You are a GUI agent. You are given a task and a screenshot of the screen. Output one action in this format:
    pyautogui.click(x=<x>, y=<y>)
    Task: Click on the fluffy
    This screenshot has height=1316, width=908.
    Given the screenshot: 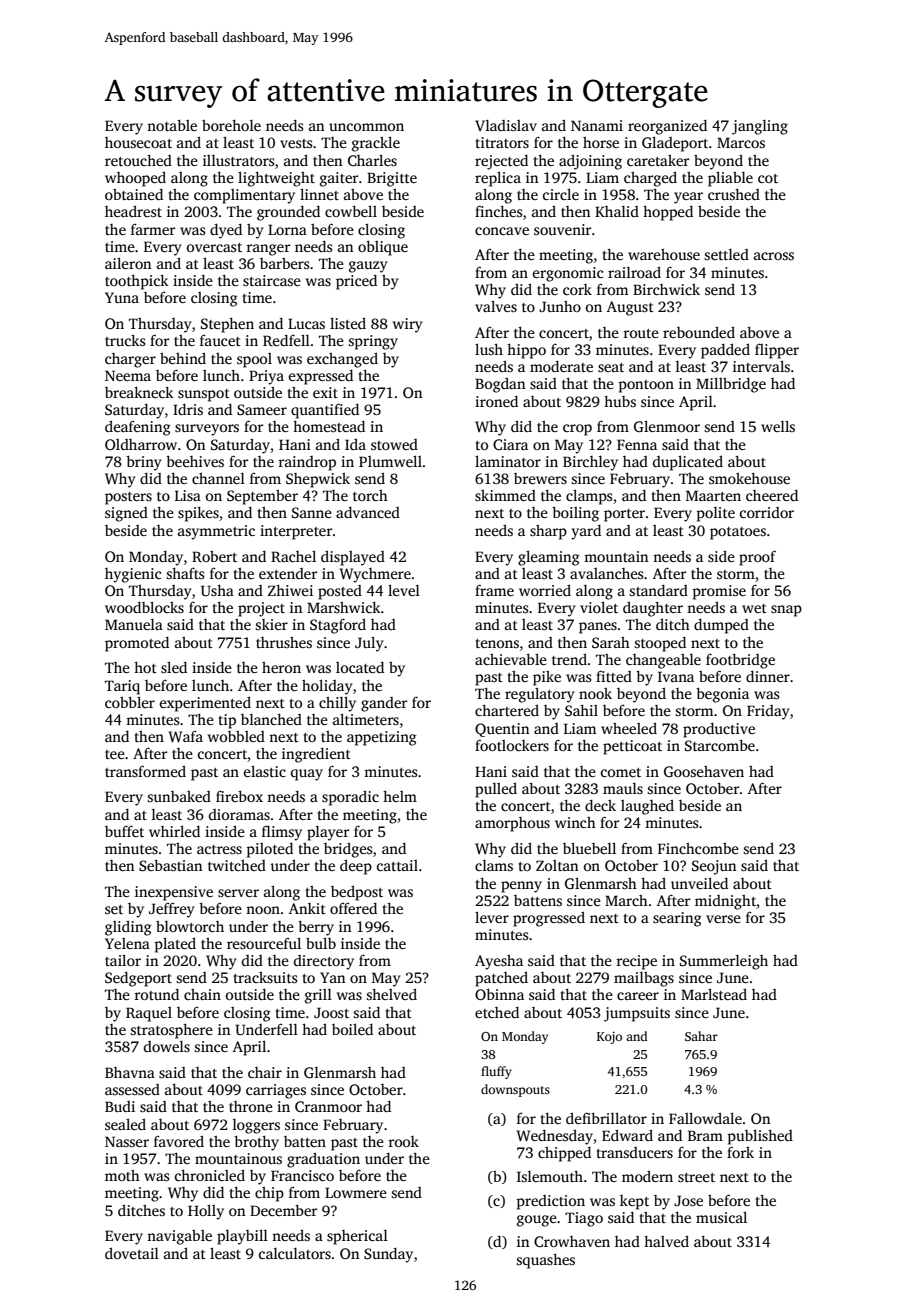 What is the action you would take?
    pyautogui.click(x=496, y=1072)
